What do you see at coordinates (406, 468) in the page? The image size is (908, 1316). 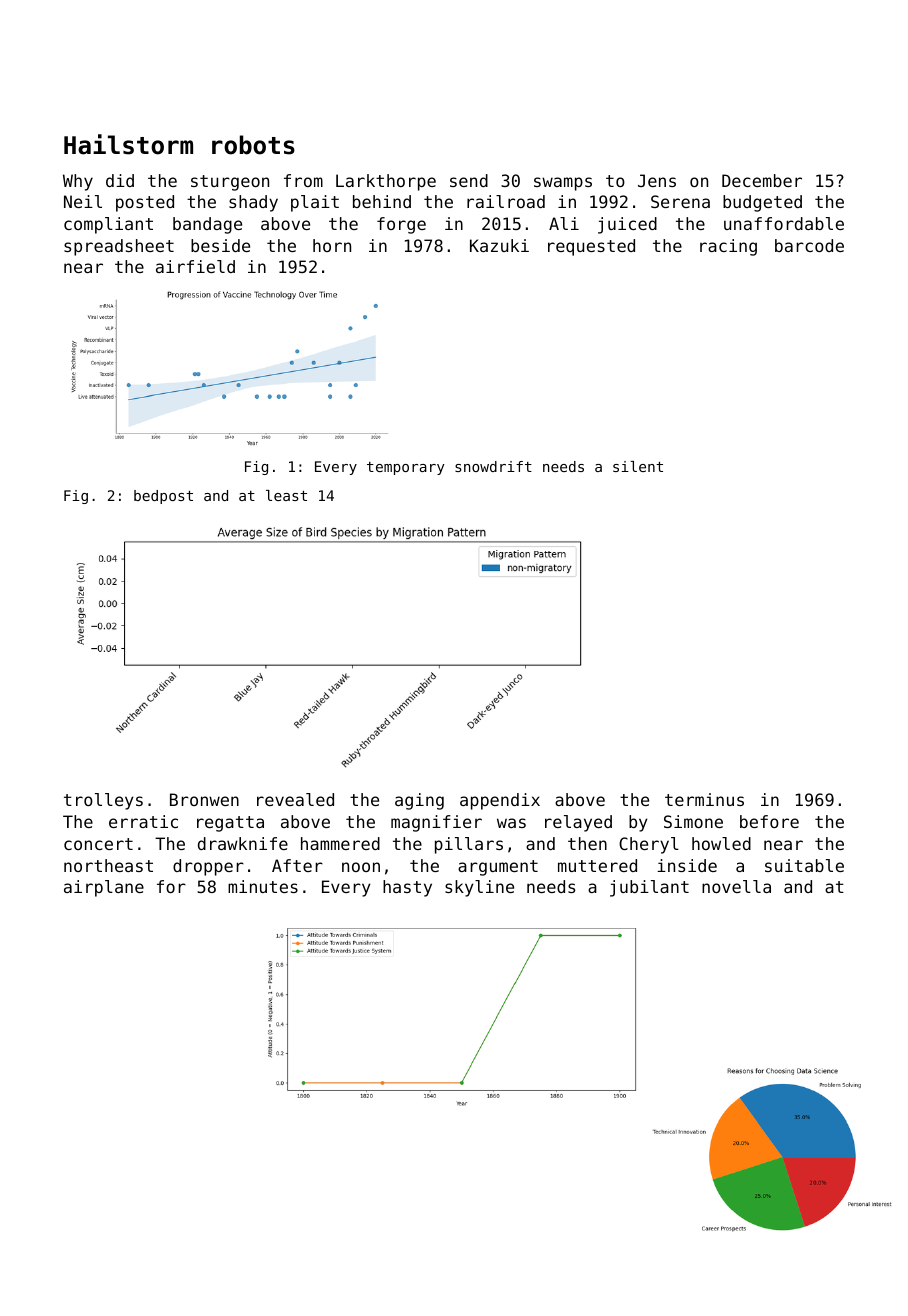 I see `temporary` at bounding box center [406, 468].
